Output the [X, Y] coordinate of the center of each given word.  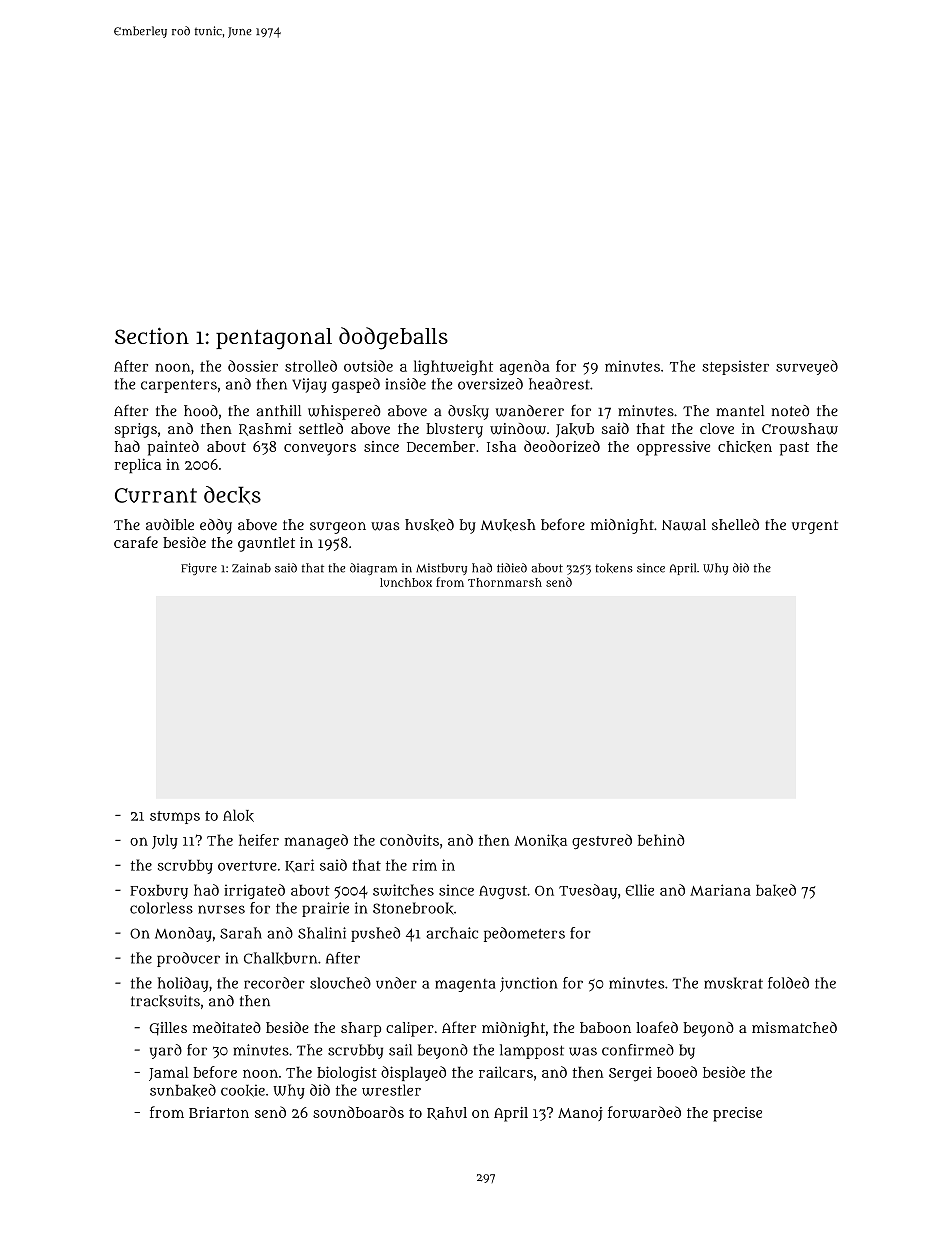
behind [661, 840]
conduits [409, 840]
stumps [175, 817]
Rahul [447, 1113]
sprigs [136, 430]
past [794, 449]
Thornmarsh [505, 582]
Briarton [219, 1112]
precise [737, 1114]
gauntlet [266, 544]
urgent [815, 527]
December [441, 446]
